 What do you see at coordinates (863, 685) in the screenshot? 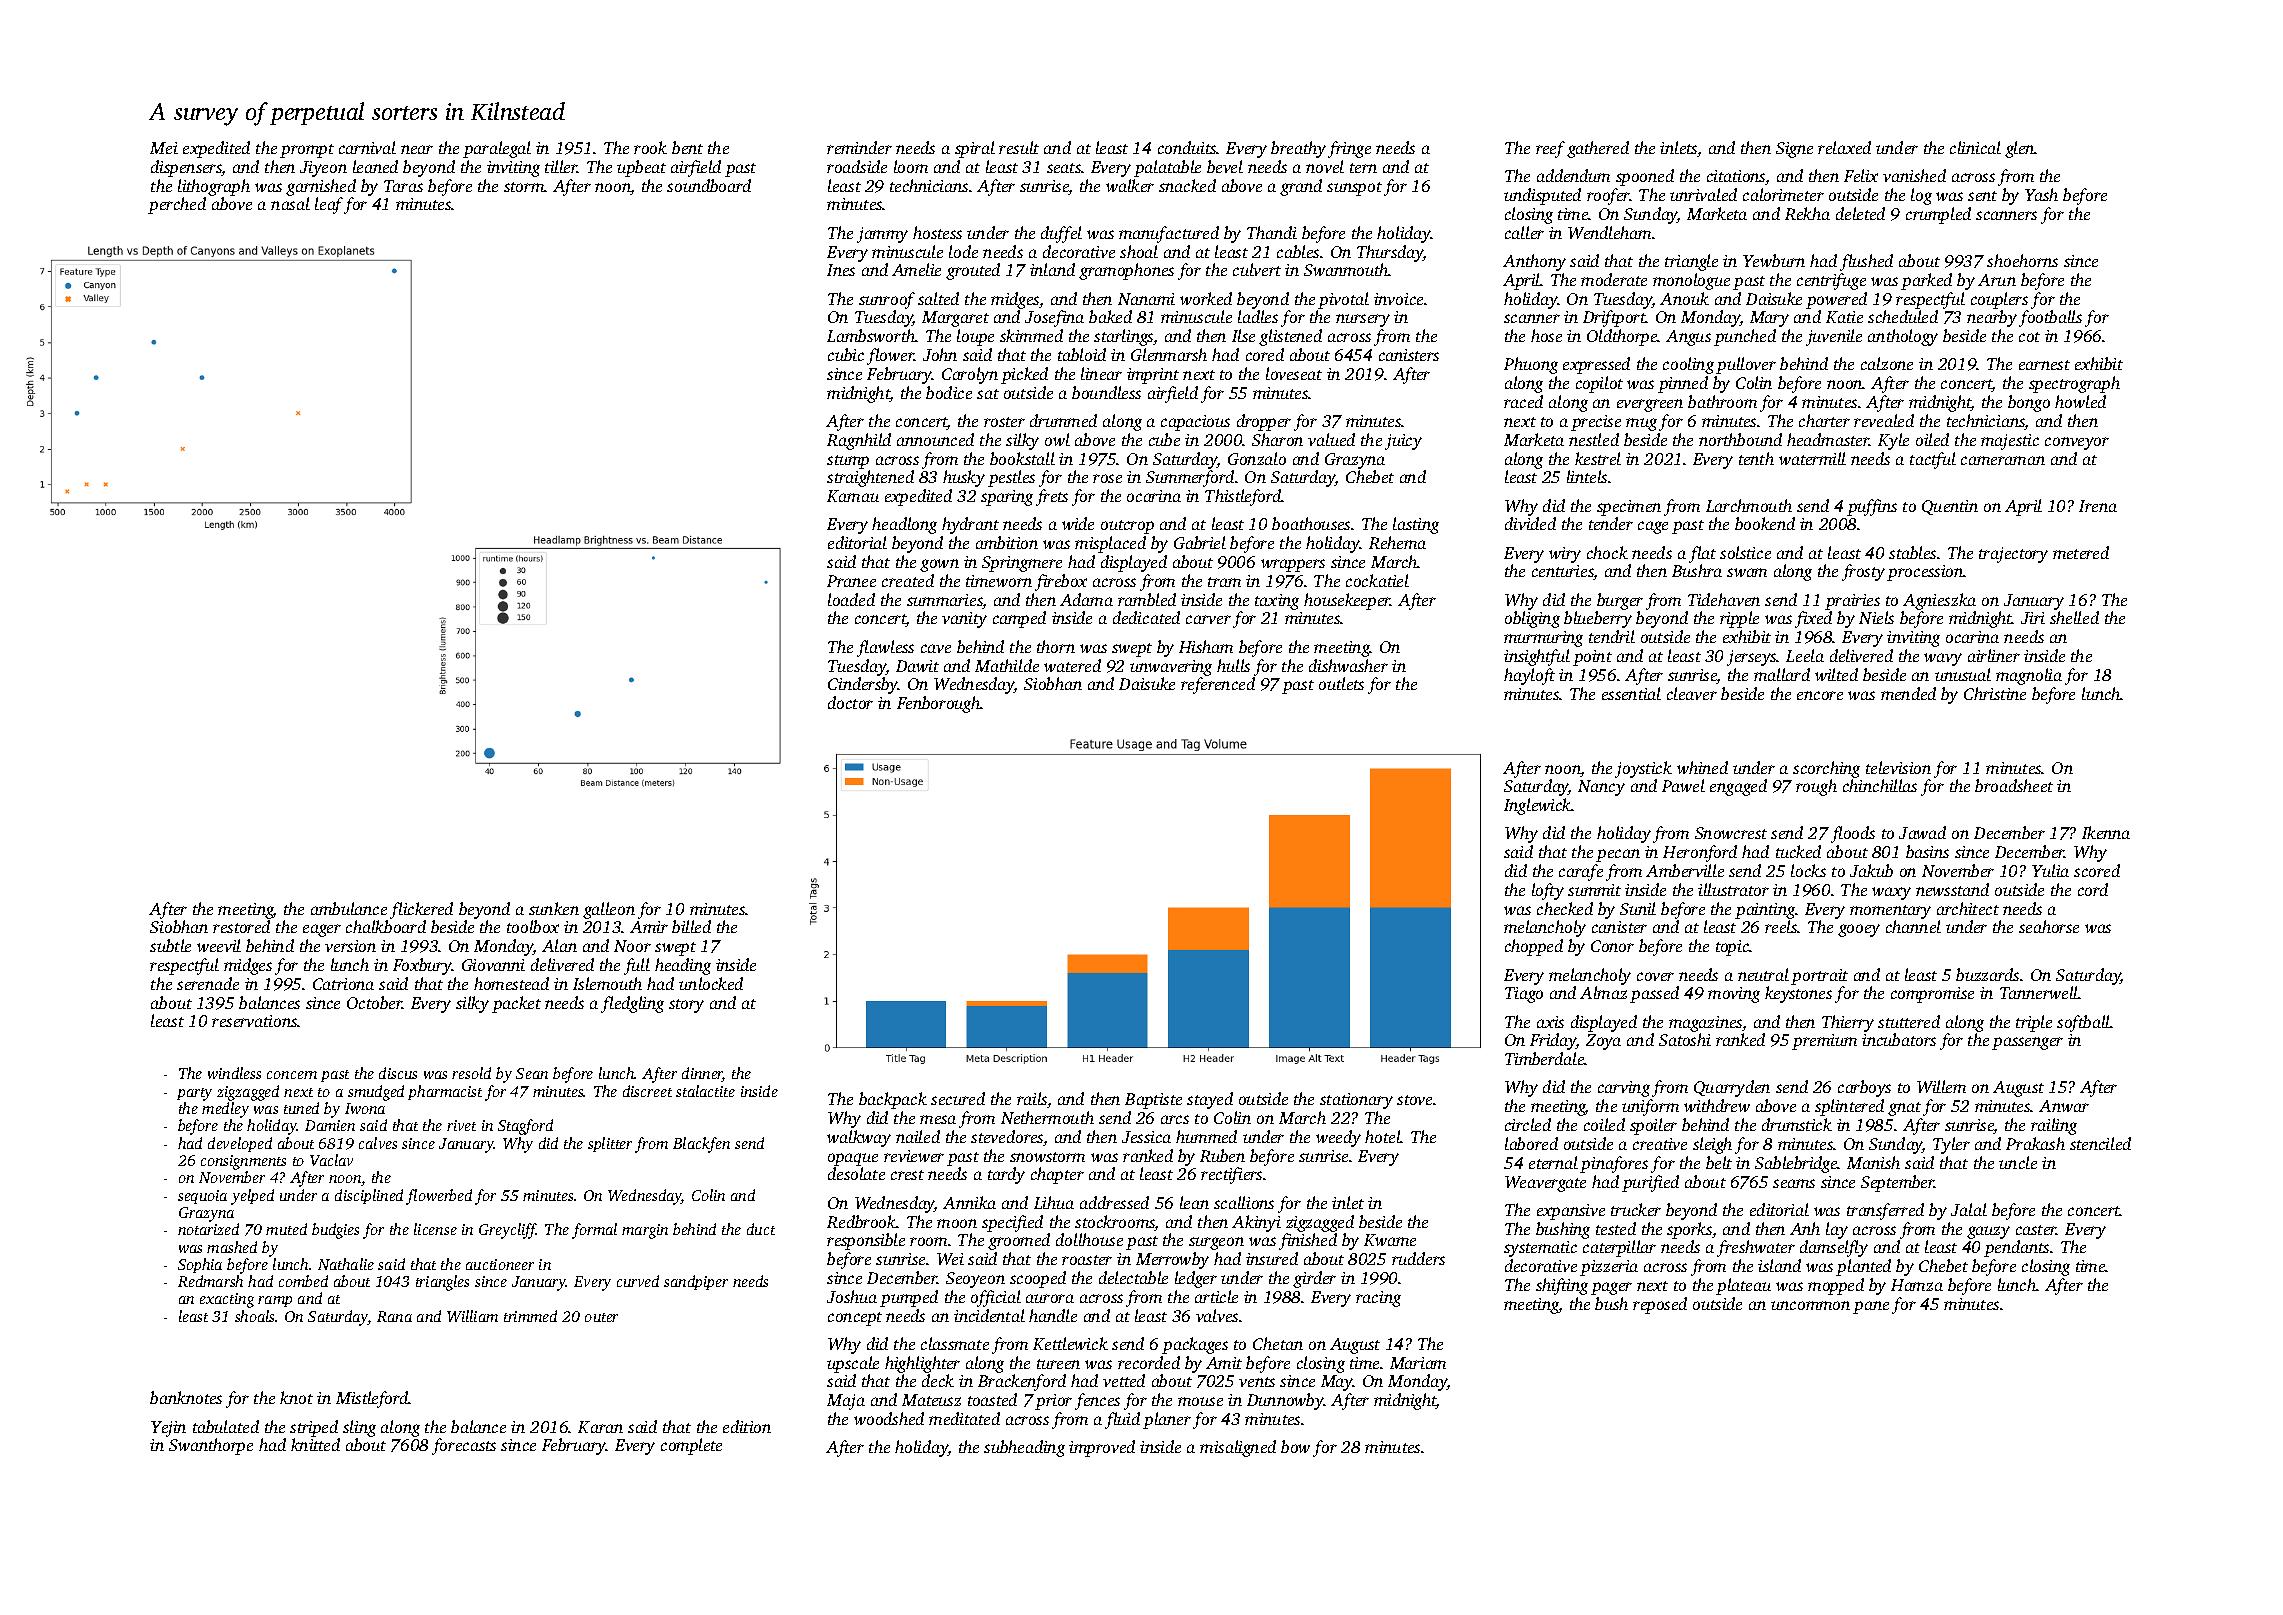
I see `Cindersby` at bounding box center [863, 685].
